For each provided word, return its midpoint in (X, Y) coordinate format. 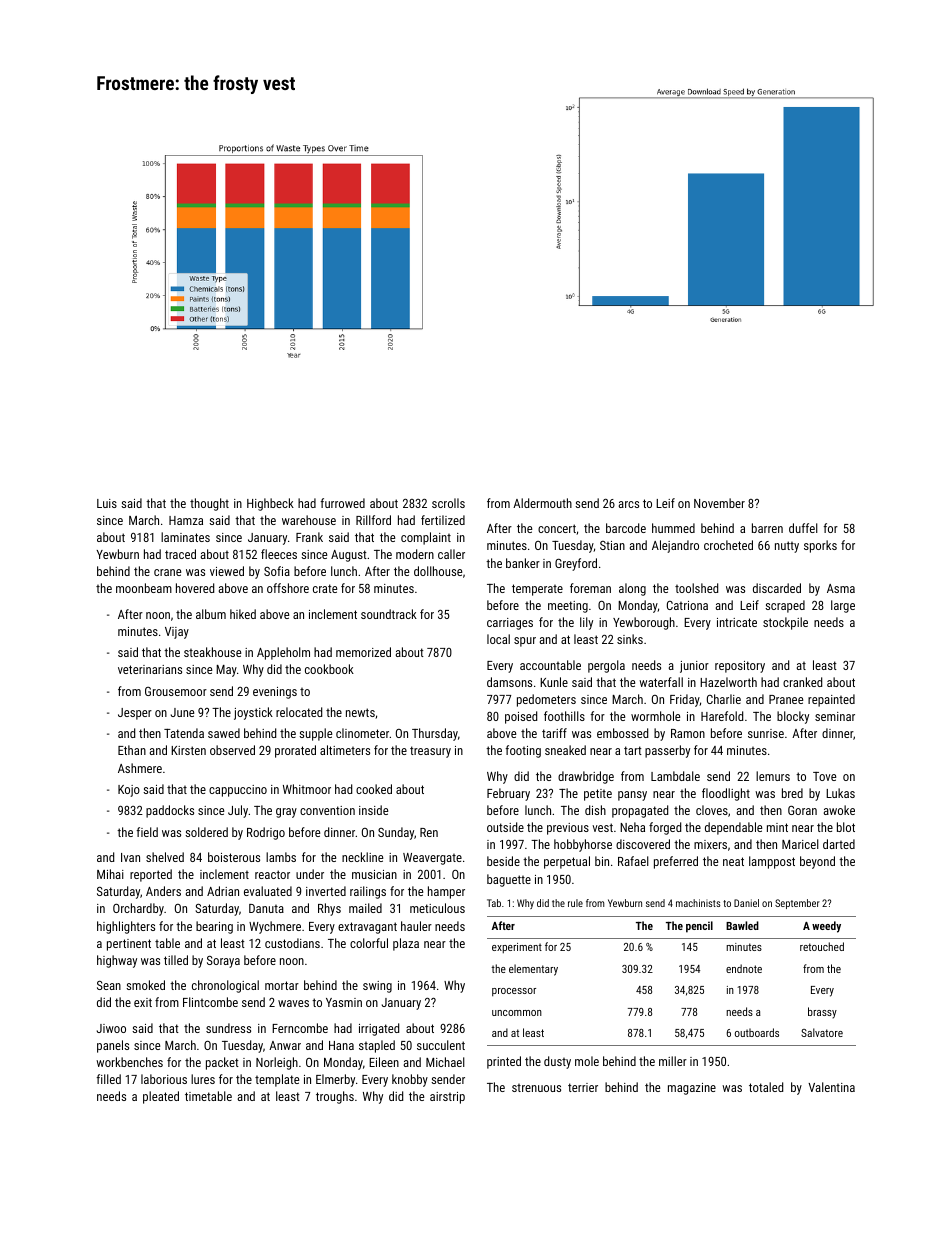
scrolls (448, 503)
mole (587, 1061)
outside (505, 827)
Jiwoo (111, 1028)
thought (209, 504)
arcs (628, 504)
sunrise (766, 733)
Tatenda (184, 733)
